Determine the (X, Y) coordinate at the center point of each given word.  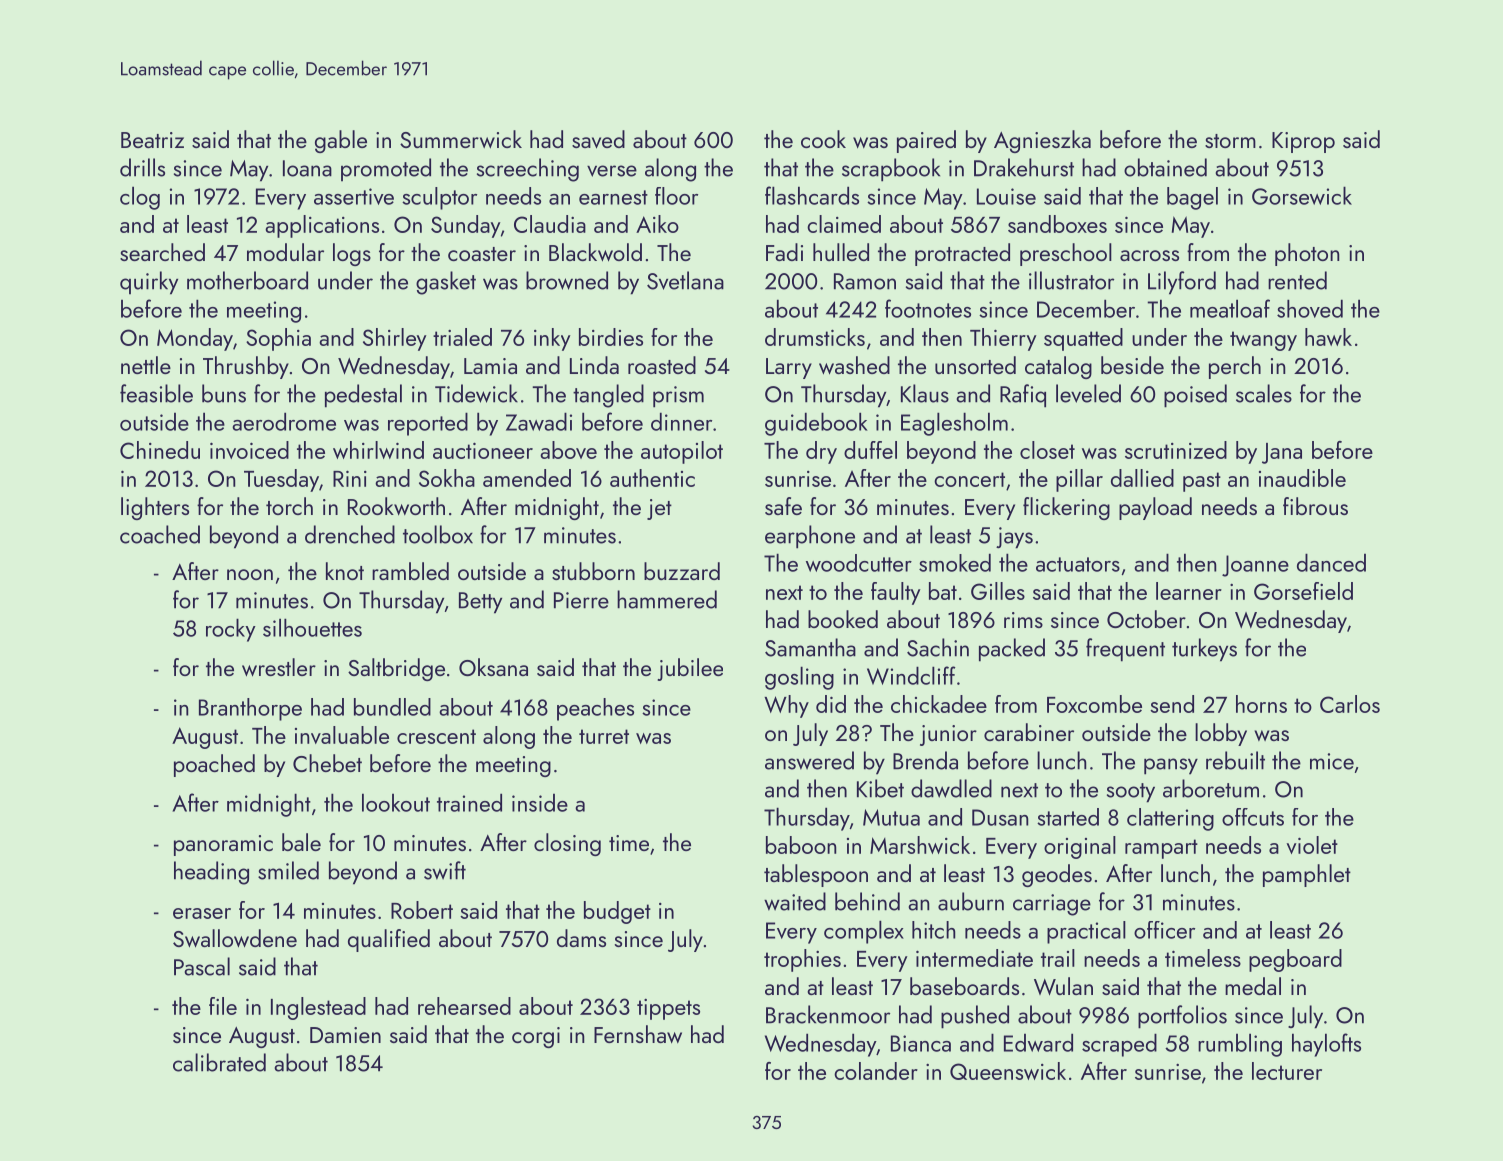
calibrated (219, 1062)
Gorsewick (1302, 196)
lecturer (1287, 1071)
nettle (146, 365)
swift (445, 870)
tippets (668, 1009)
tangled (608, 396)
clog (140, 198)
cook (823, 139)
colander (876, 1071)
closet (1047, 450)
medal (1253, 986)
